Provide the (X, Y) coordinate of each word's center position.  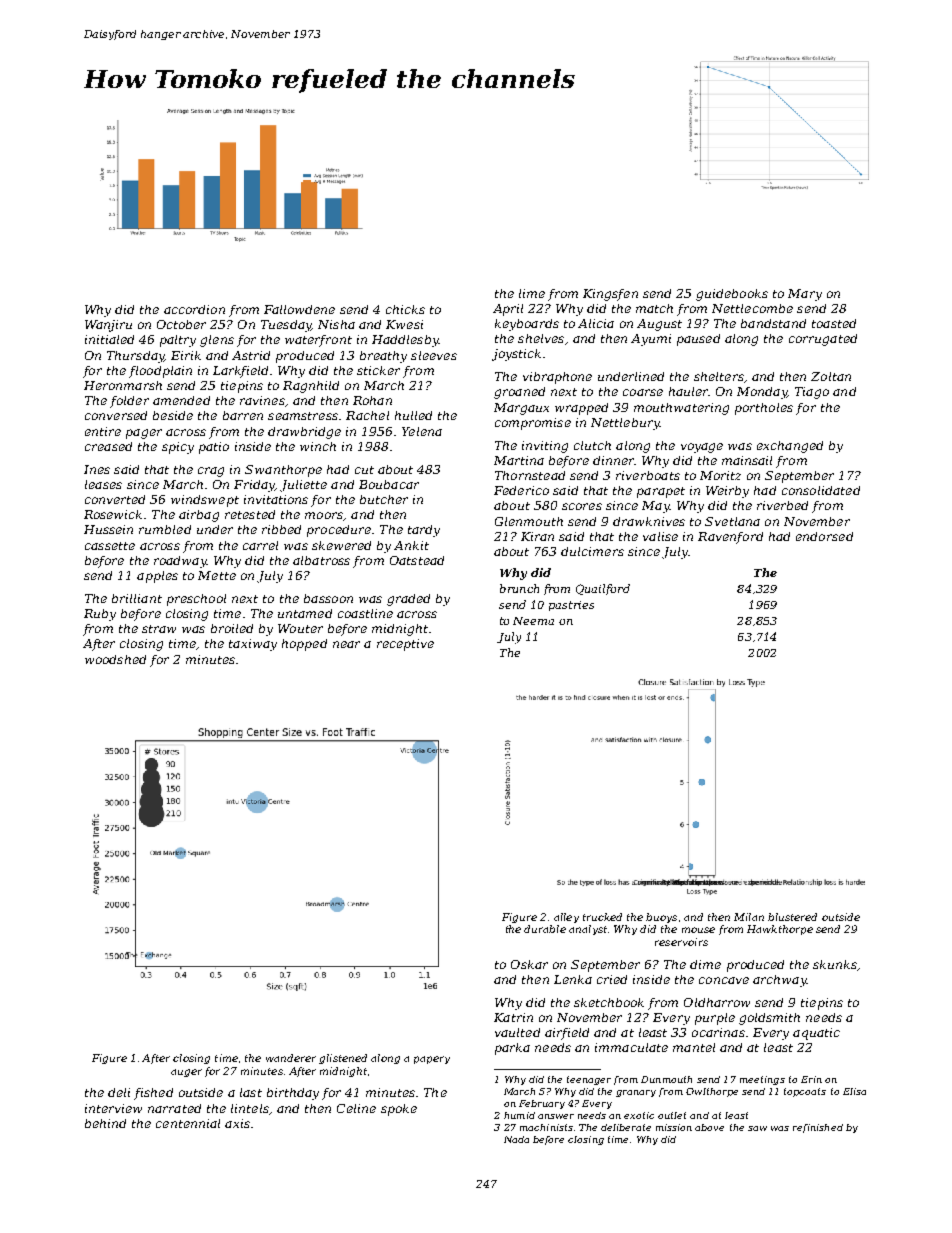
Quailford (603, 589)
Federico (521, 490)
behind (105, 1123)
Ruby (100, 615)
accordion (194, 309)
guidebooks (732, 295)
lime (532, 293)
